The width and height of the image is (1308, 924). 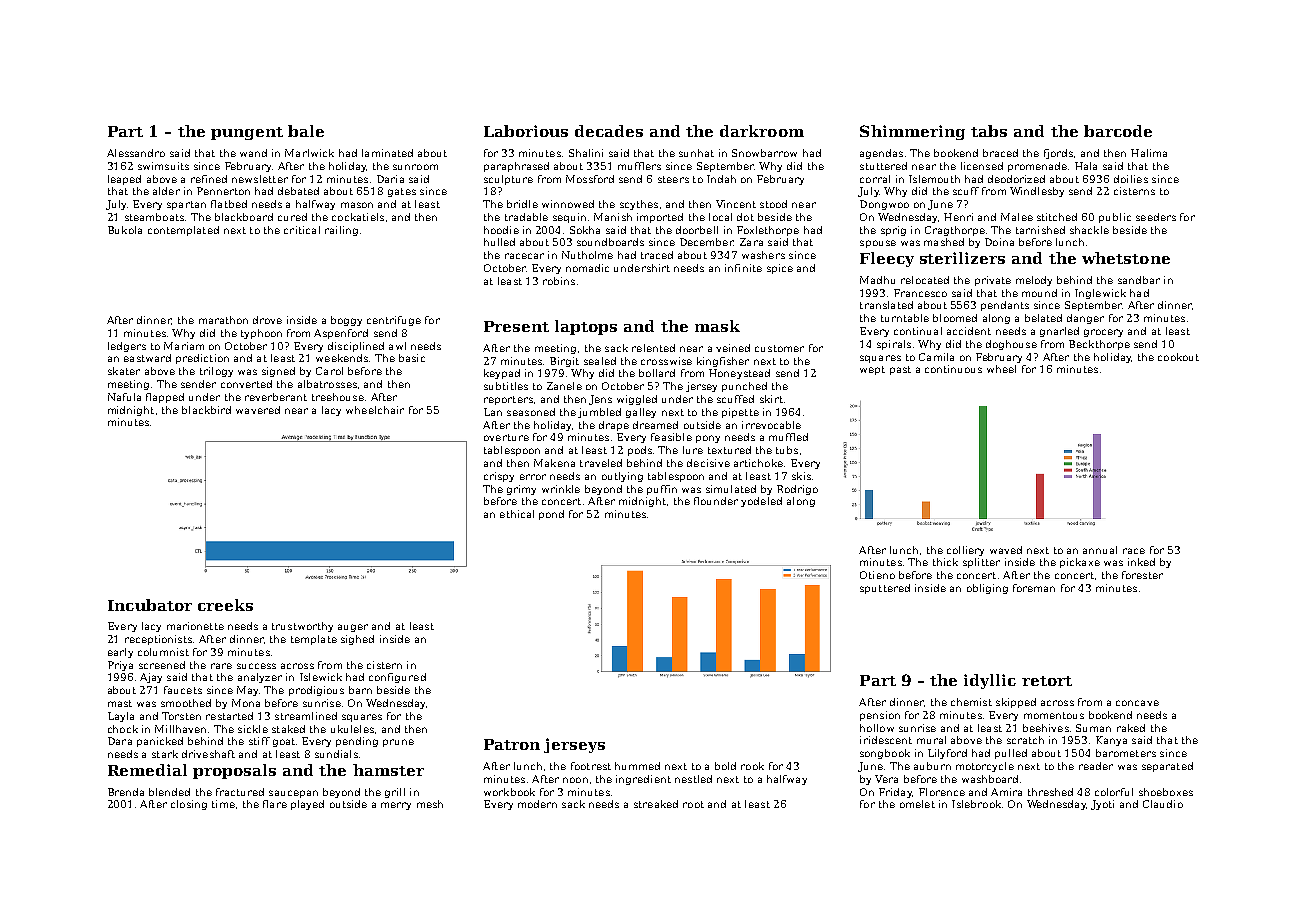 What do you see at coordinates (396, 806) in the image?
I see `merry` at bounding box center [396, 806].
